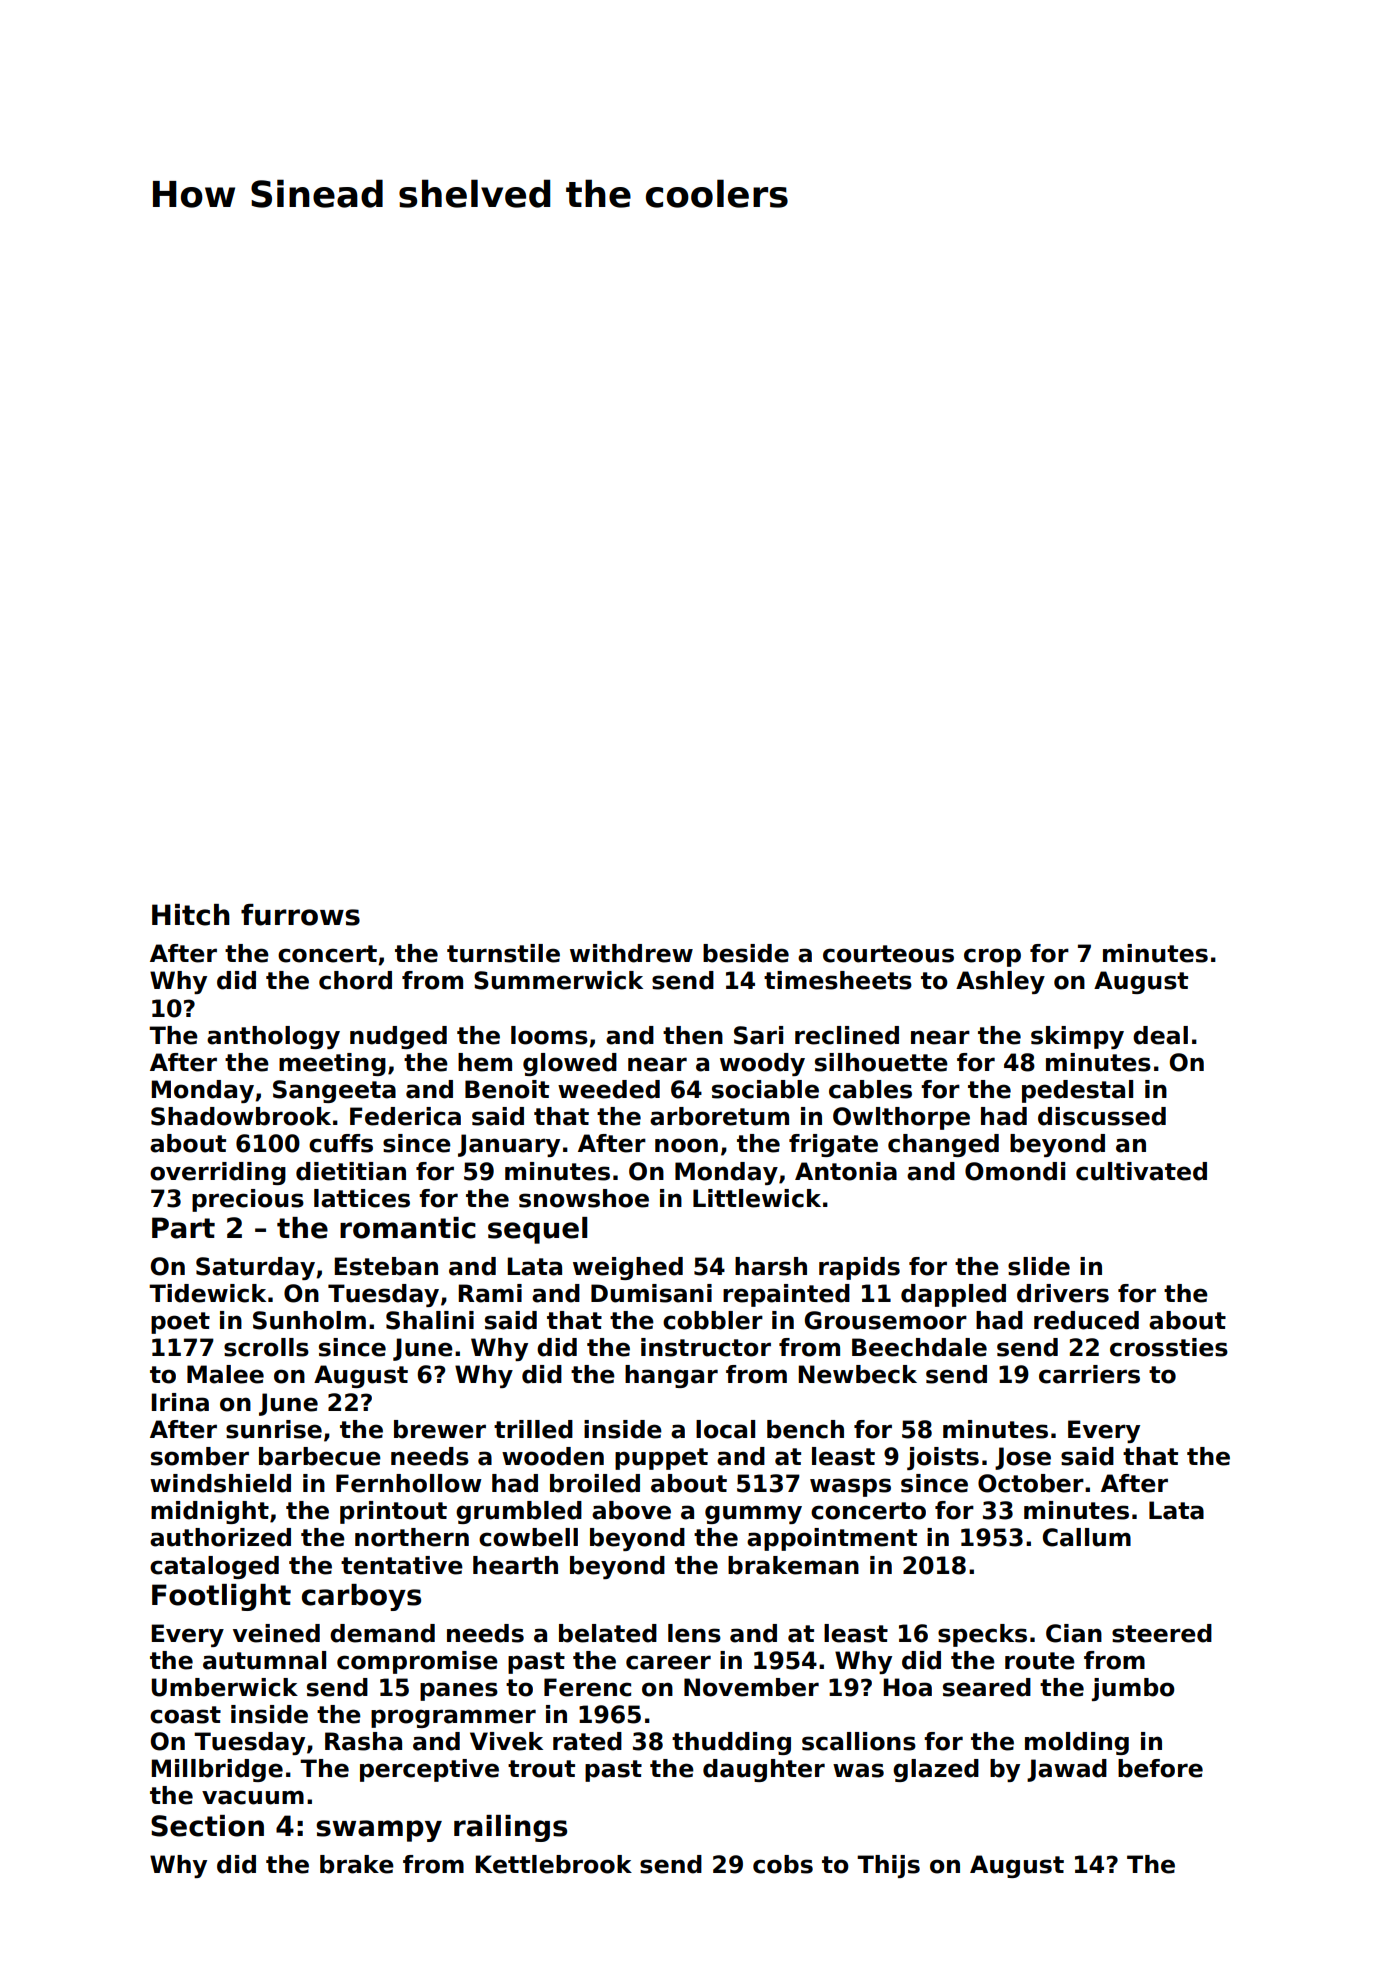 Image resolution: width=1386 pixels, height=1969 pixels. What do you see at coordinates (417, 1662) in the screenshot?
I see `compromise` at bounding box center [417, 1662].
